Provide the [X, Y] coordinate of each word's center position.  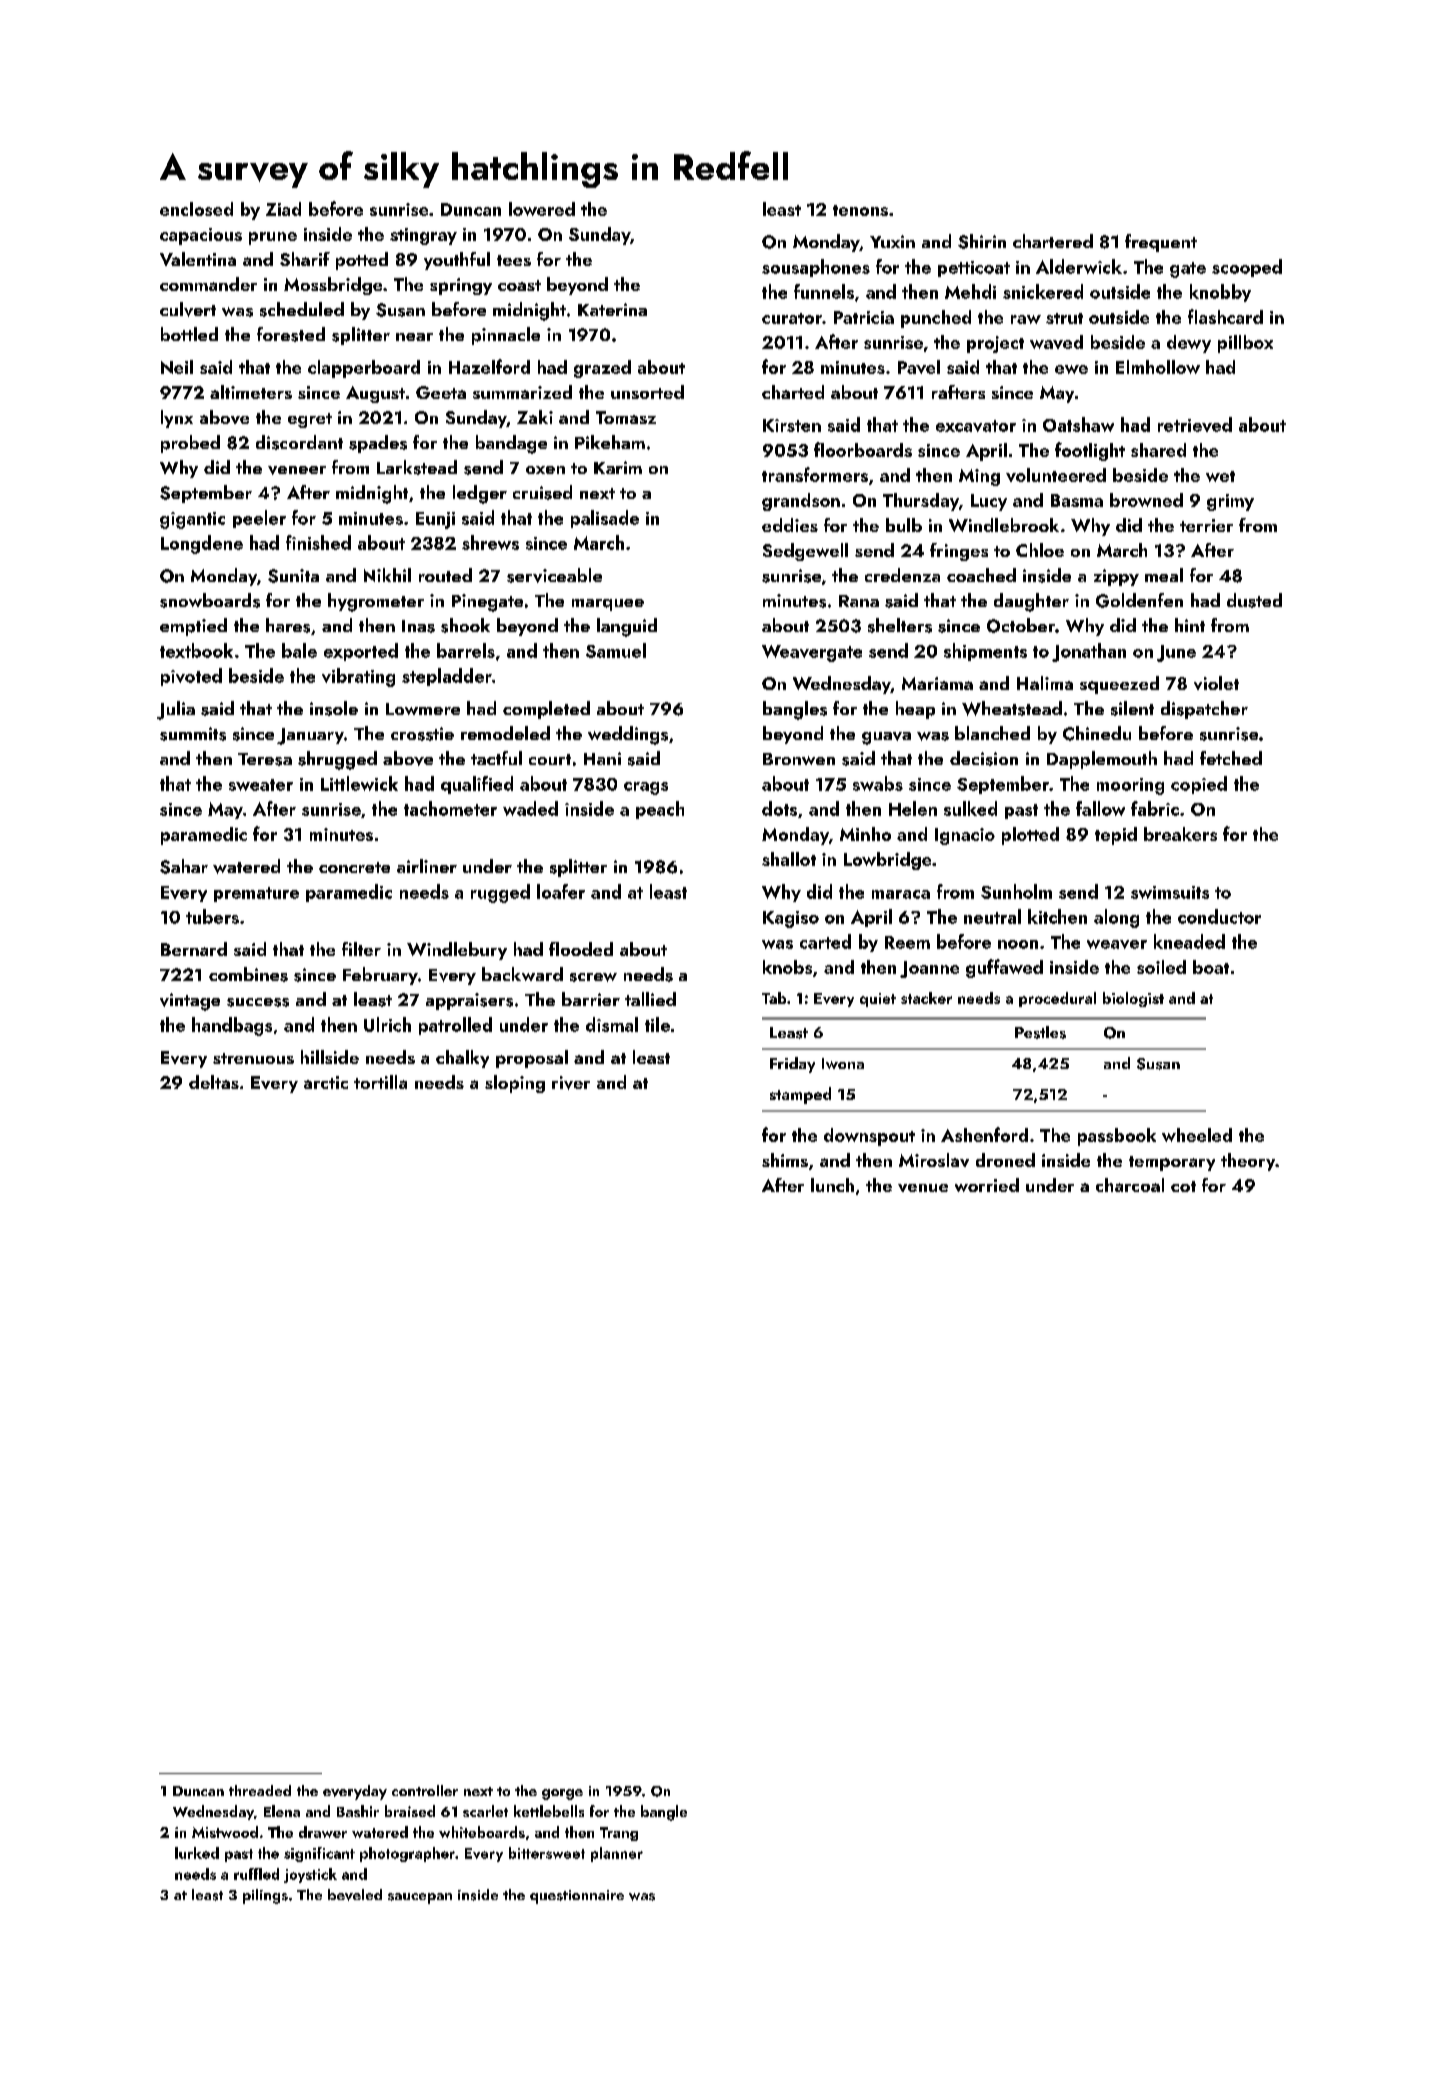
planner [617, 1854]
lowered [542, 209]
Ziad [283, 209]
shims [785, 1160]
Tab [774, 998]
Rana [859, 601]
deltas [214, 1082]
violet [1216, 683]
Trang [619, 1834]
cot [1183, 1186]
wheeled [1197, 1135]
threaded [260, 1790]
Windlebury [457, 951]
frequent [1161, 243]
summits [193, 734]
